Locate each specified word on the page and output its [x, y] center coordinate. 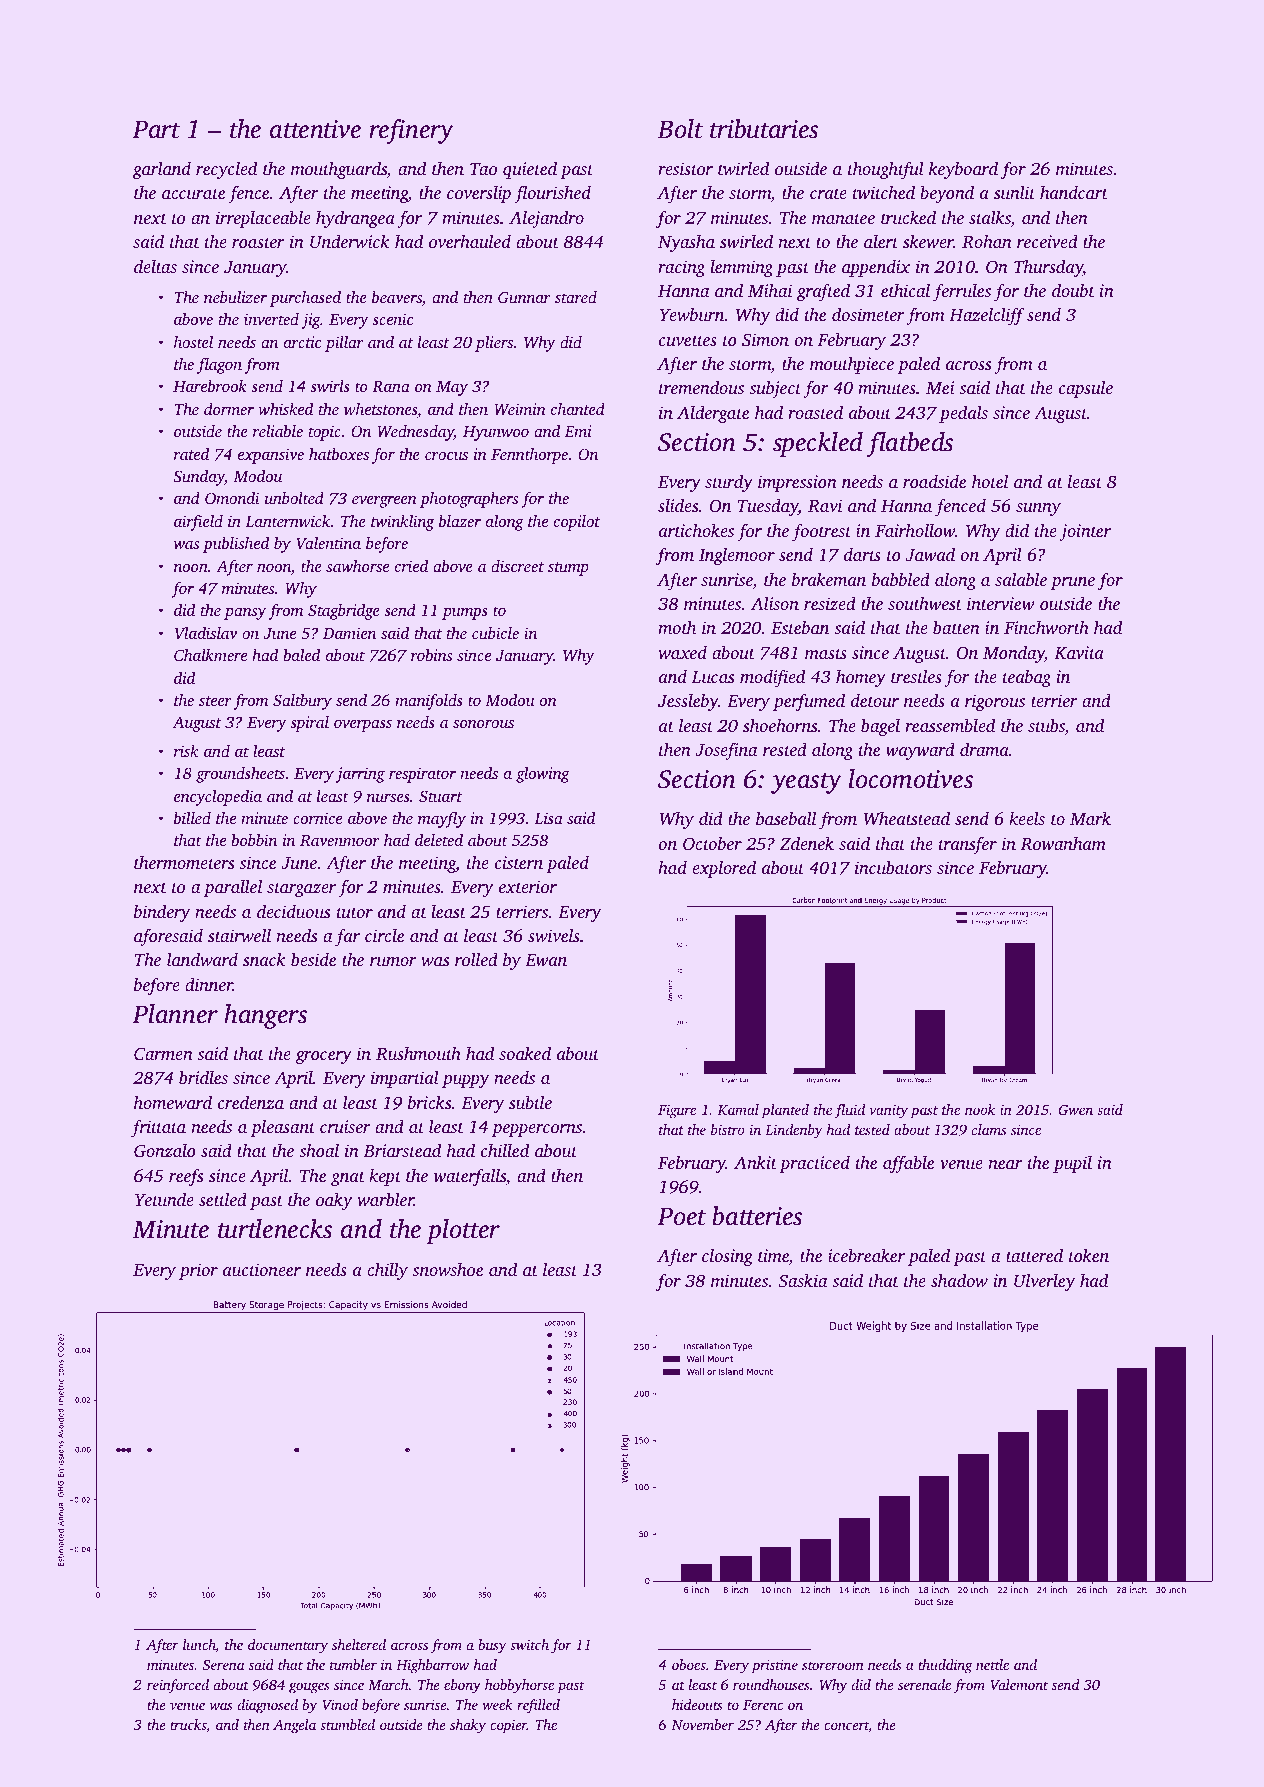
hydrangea [355, 219]
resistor [685, 168]
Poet [681, 1216]
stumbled [347, 1724]
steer [215, 701]
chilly [387, 1271]
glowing [543, 775]
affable [908, 1164]
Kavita [1079, 652]
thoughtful [886, 170]
